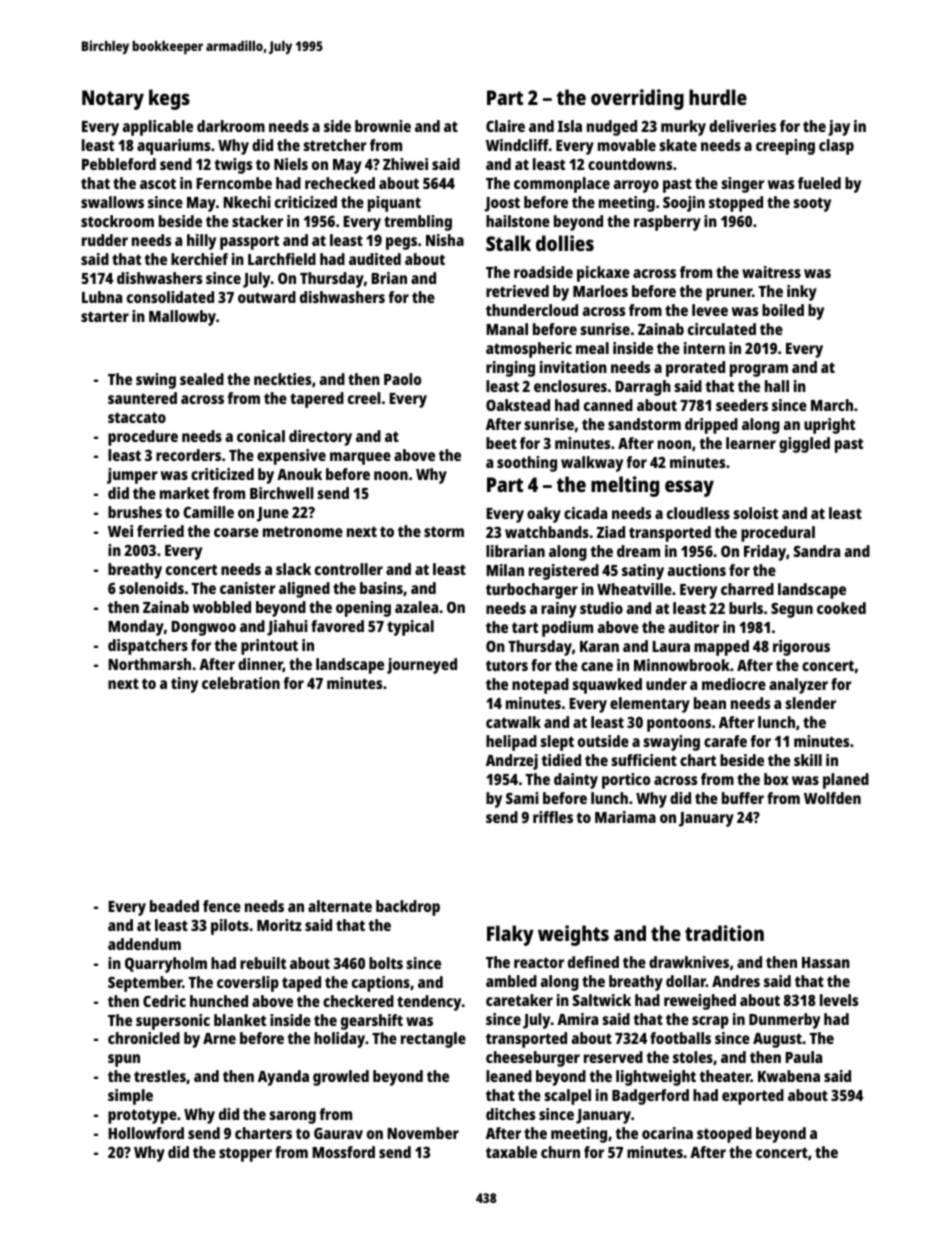  Describe the element at coordinates (433, 1040) in the image. I see `rectangle` at that location.
